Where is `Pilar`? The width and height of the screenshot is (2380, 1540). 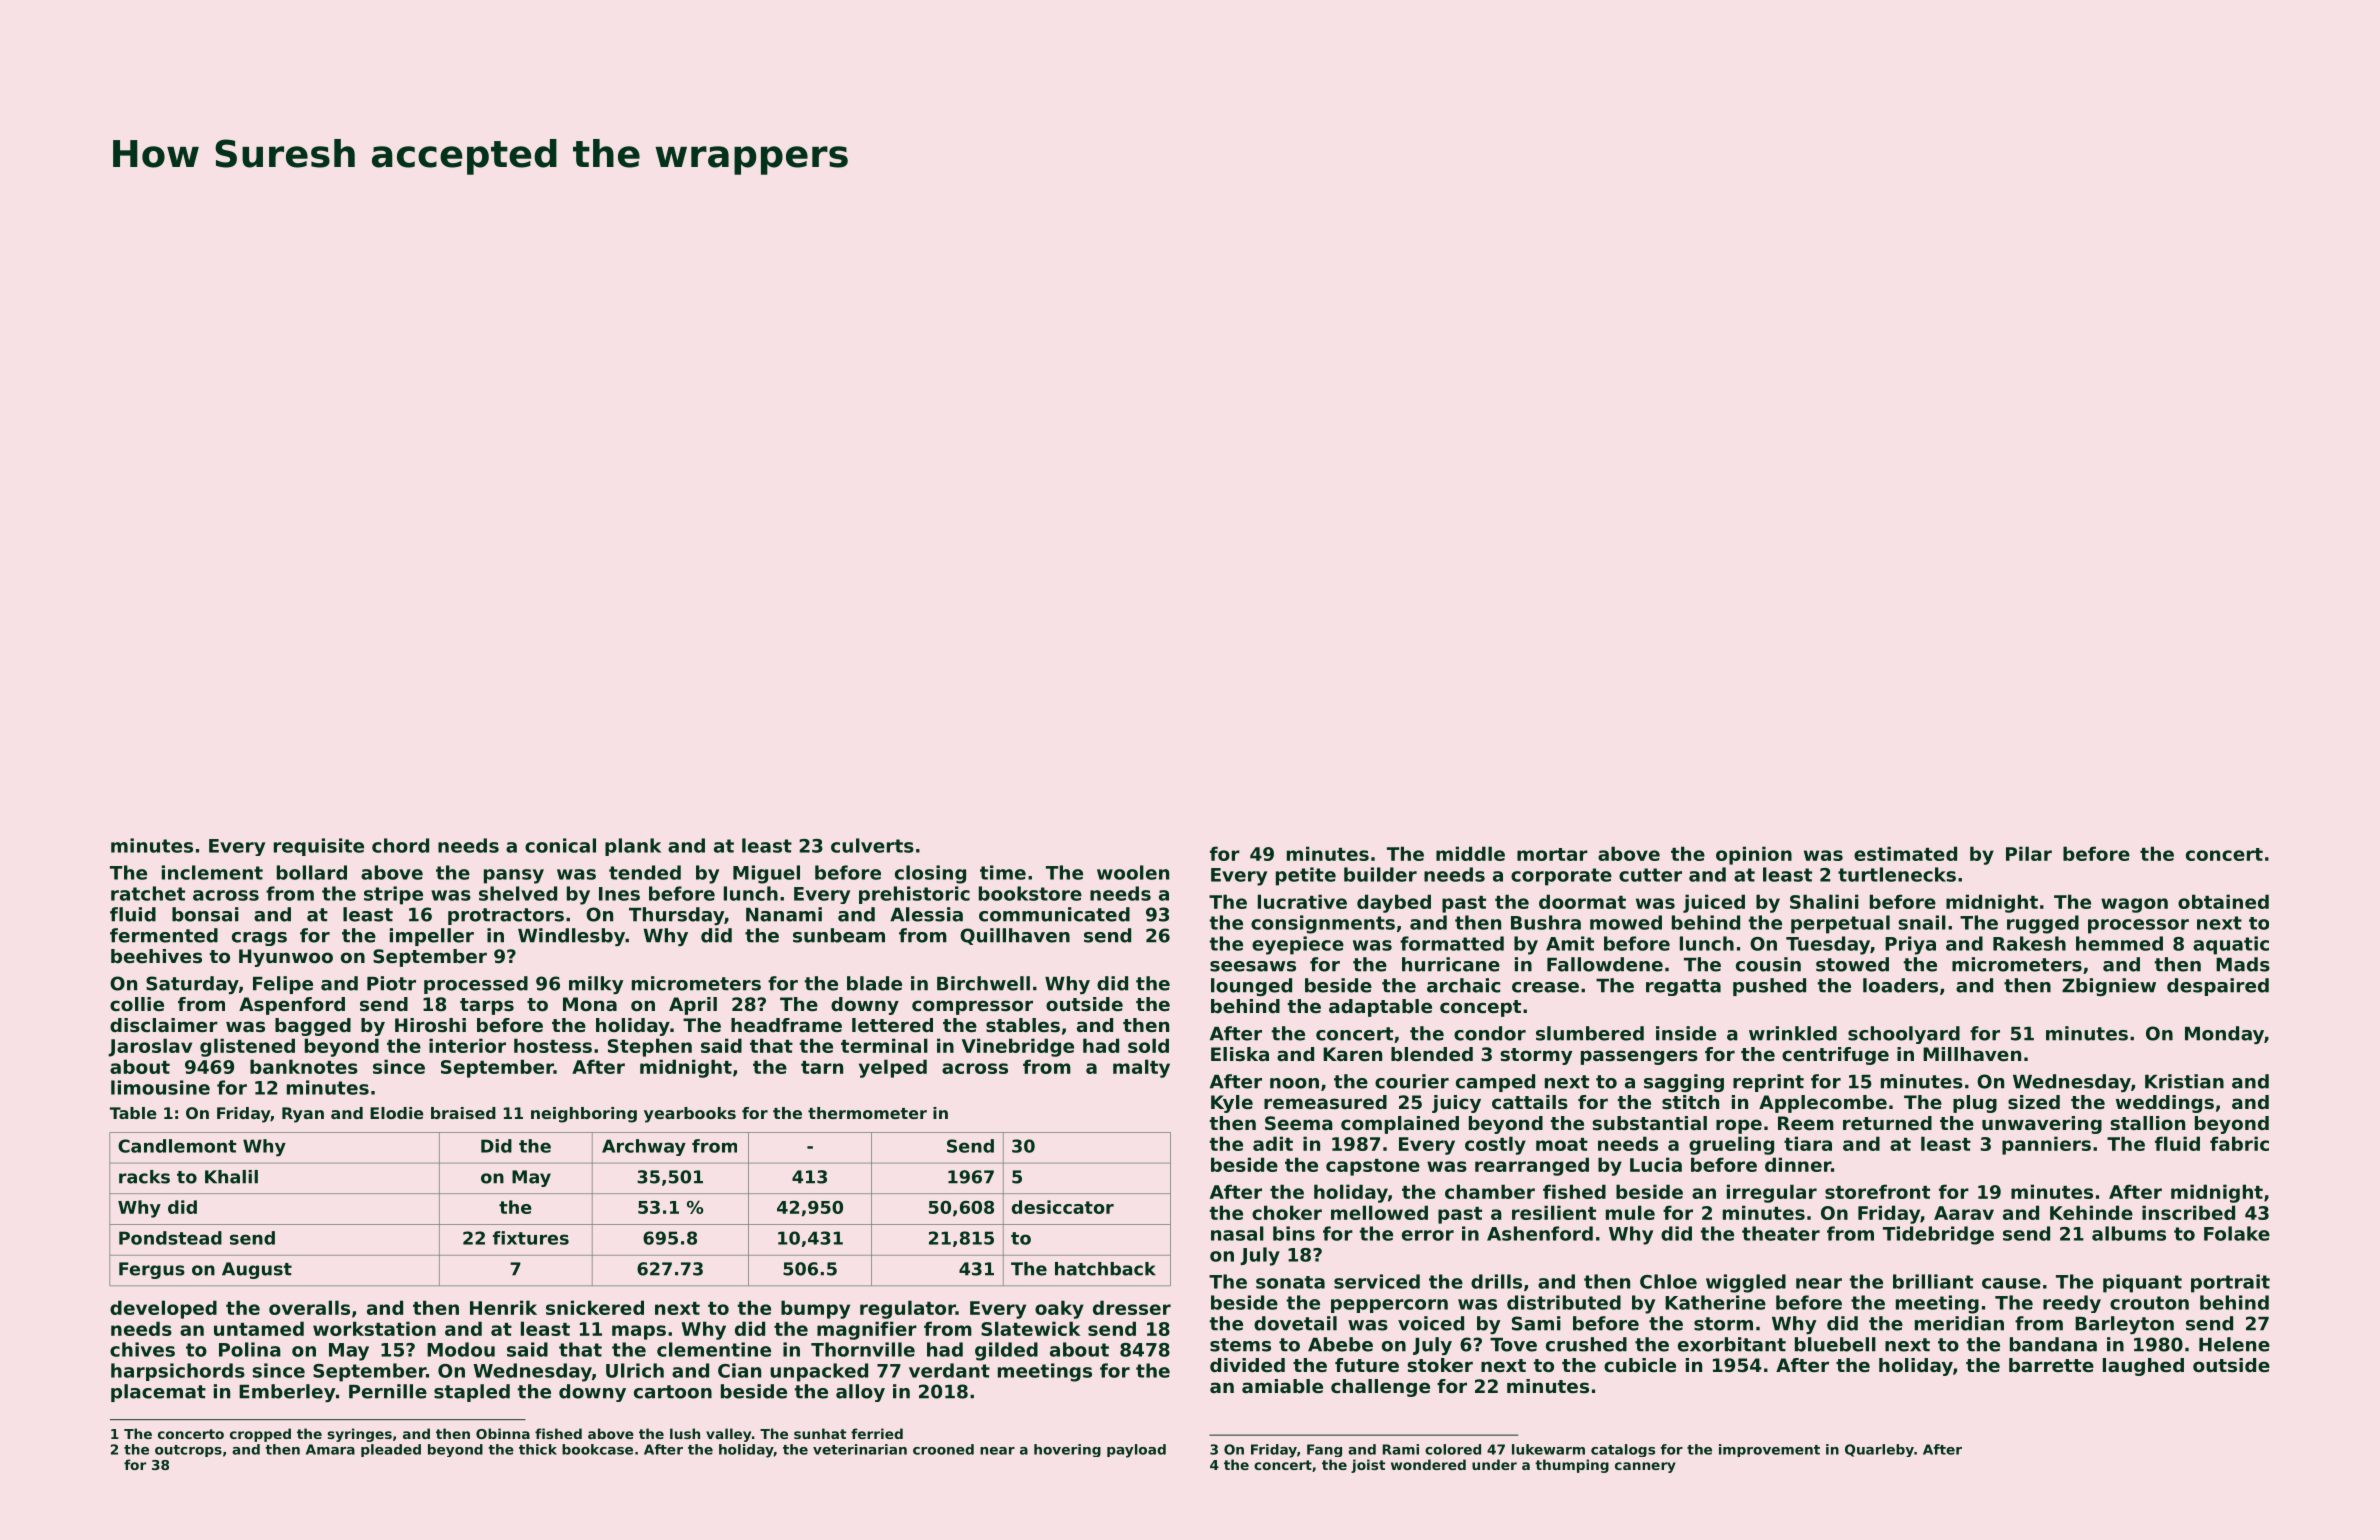 Pilar is located at coordinates (2029, 853).
